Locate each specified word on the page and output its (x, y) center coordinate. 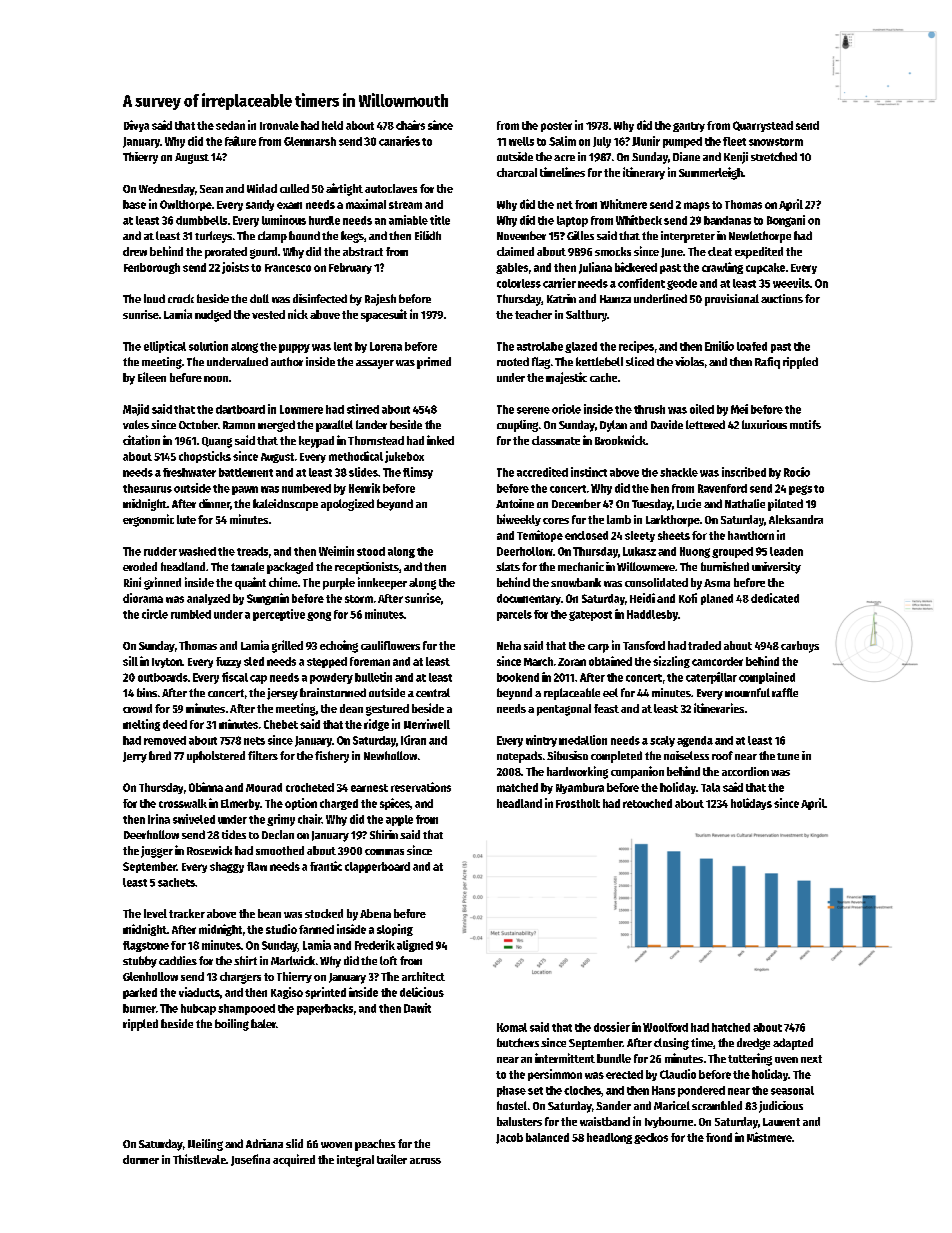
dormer (141, 1159)
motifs (805, 424)
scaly (662, 741)
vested (268, 314)
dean (351, 708)
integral (355, 1161)
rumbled (191, 614)
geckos (651, 1138)
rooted (513, 361)
